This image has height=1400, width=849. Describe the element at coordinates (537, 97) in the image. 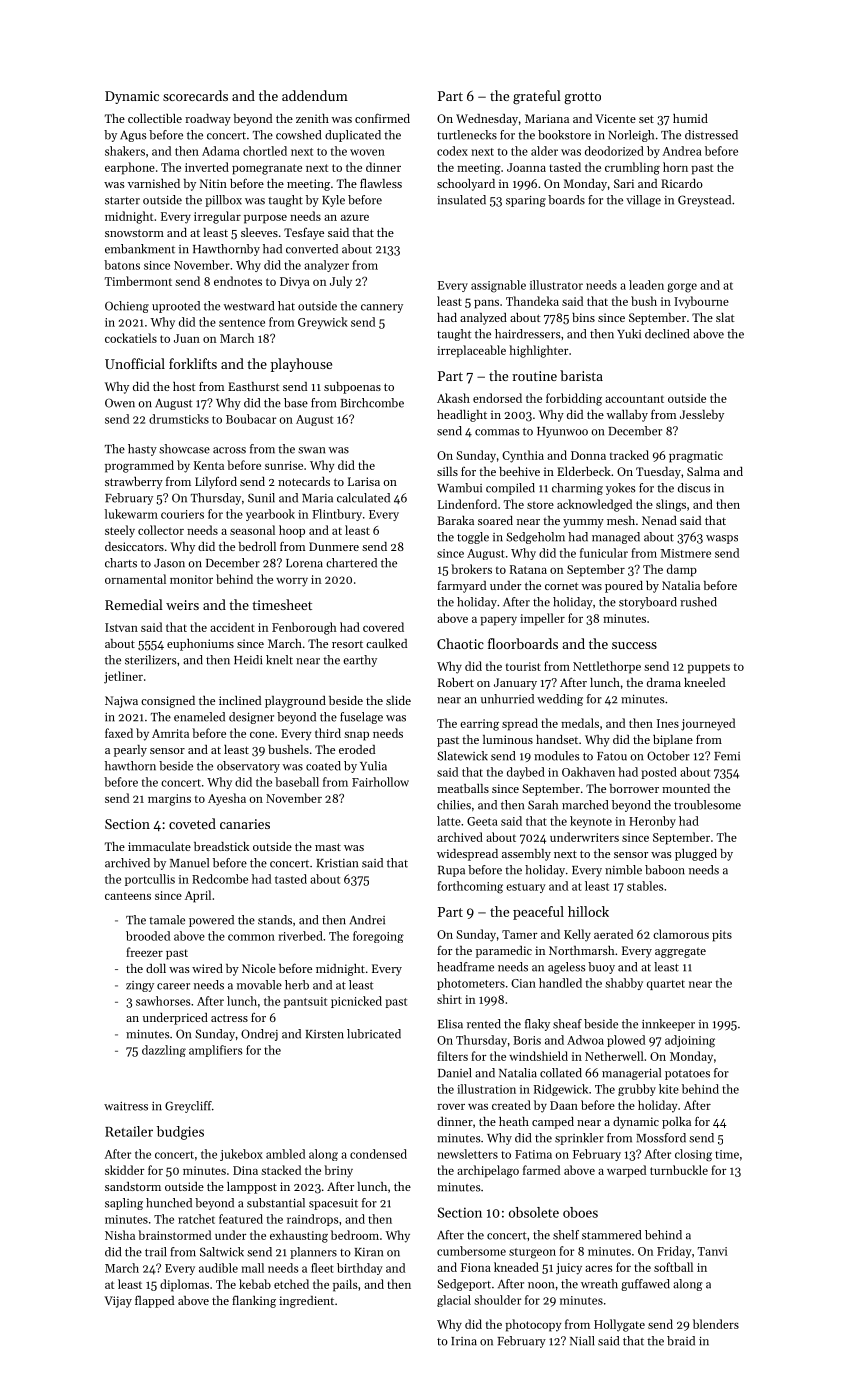

I see `grateful` at that location.
